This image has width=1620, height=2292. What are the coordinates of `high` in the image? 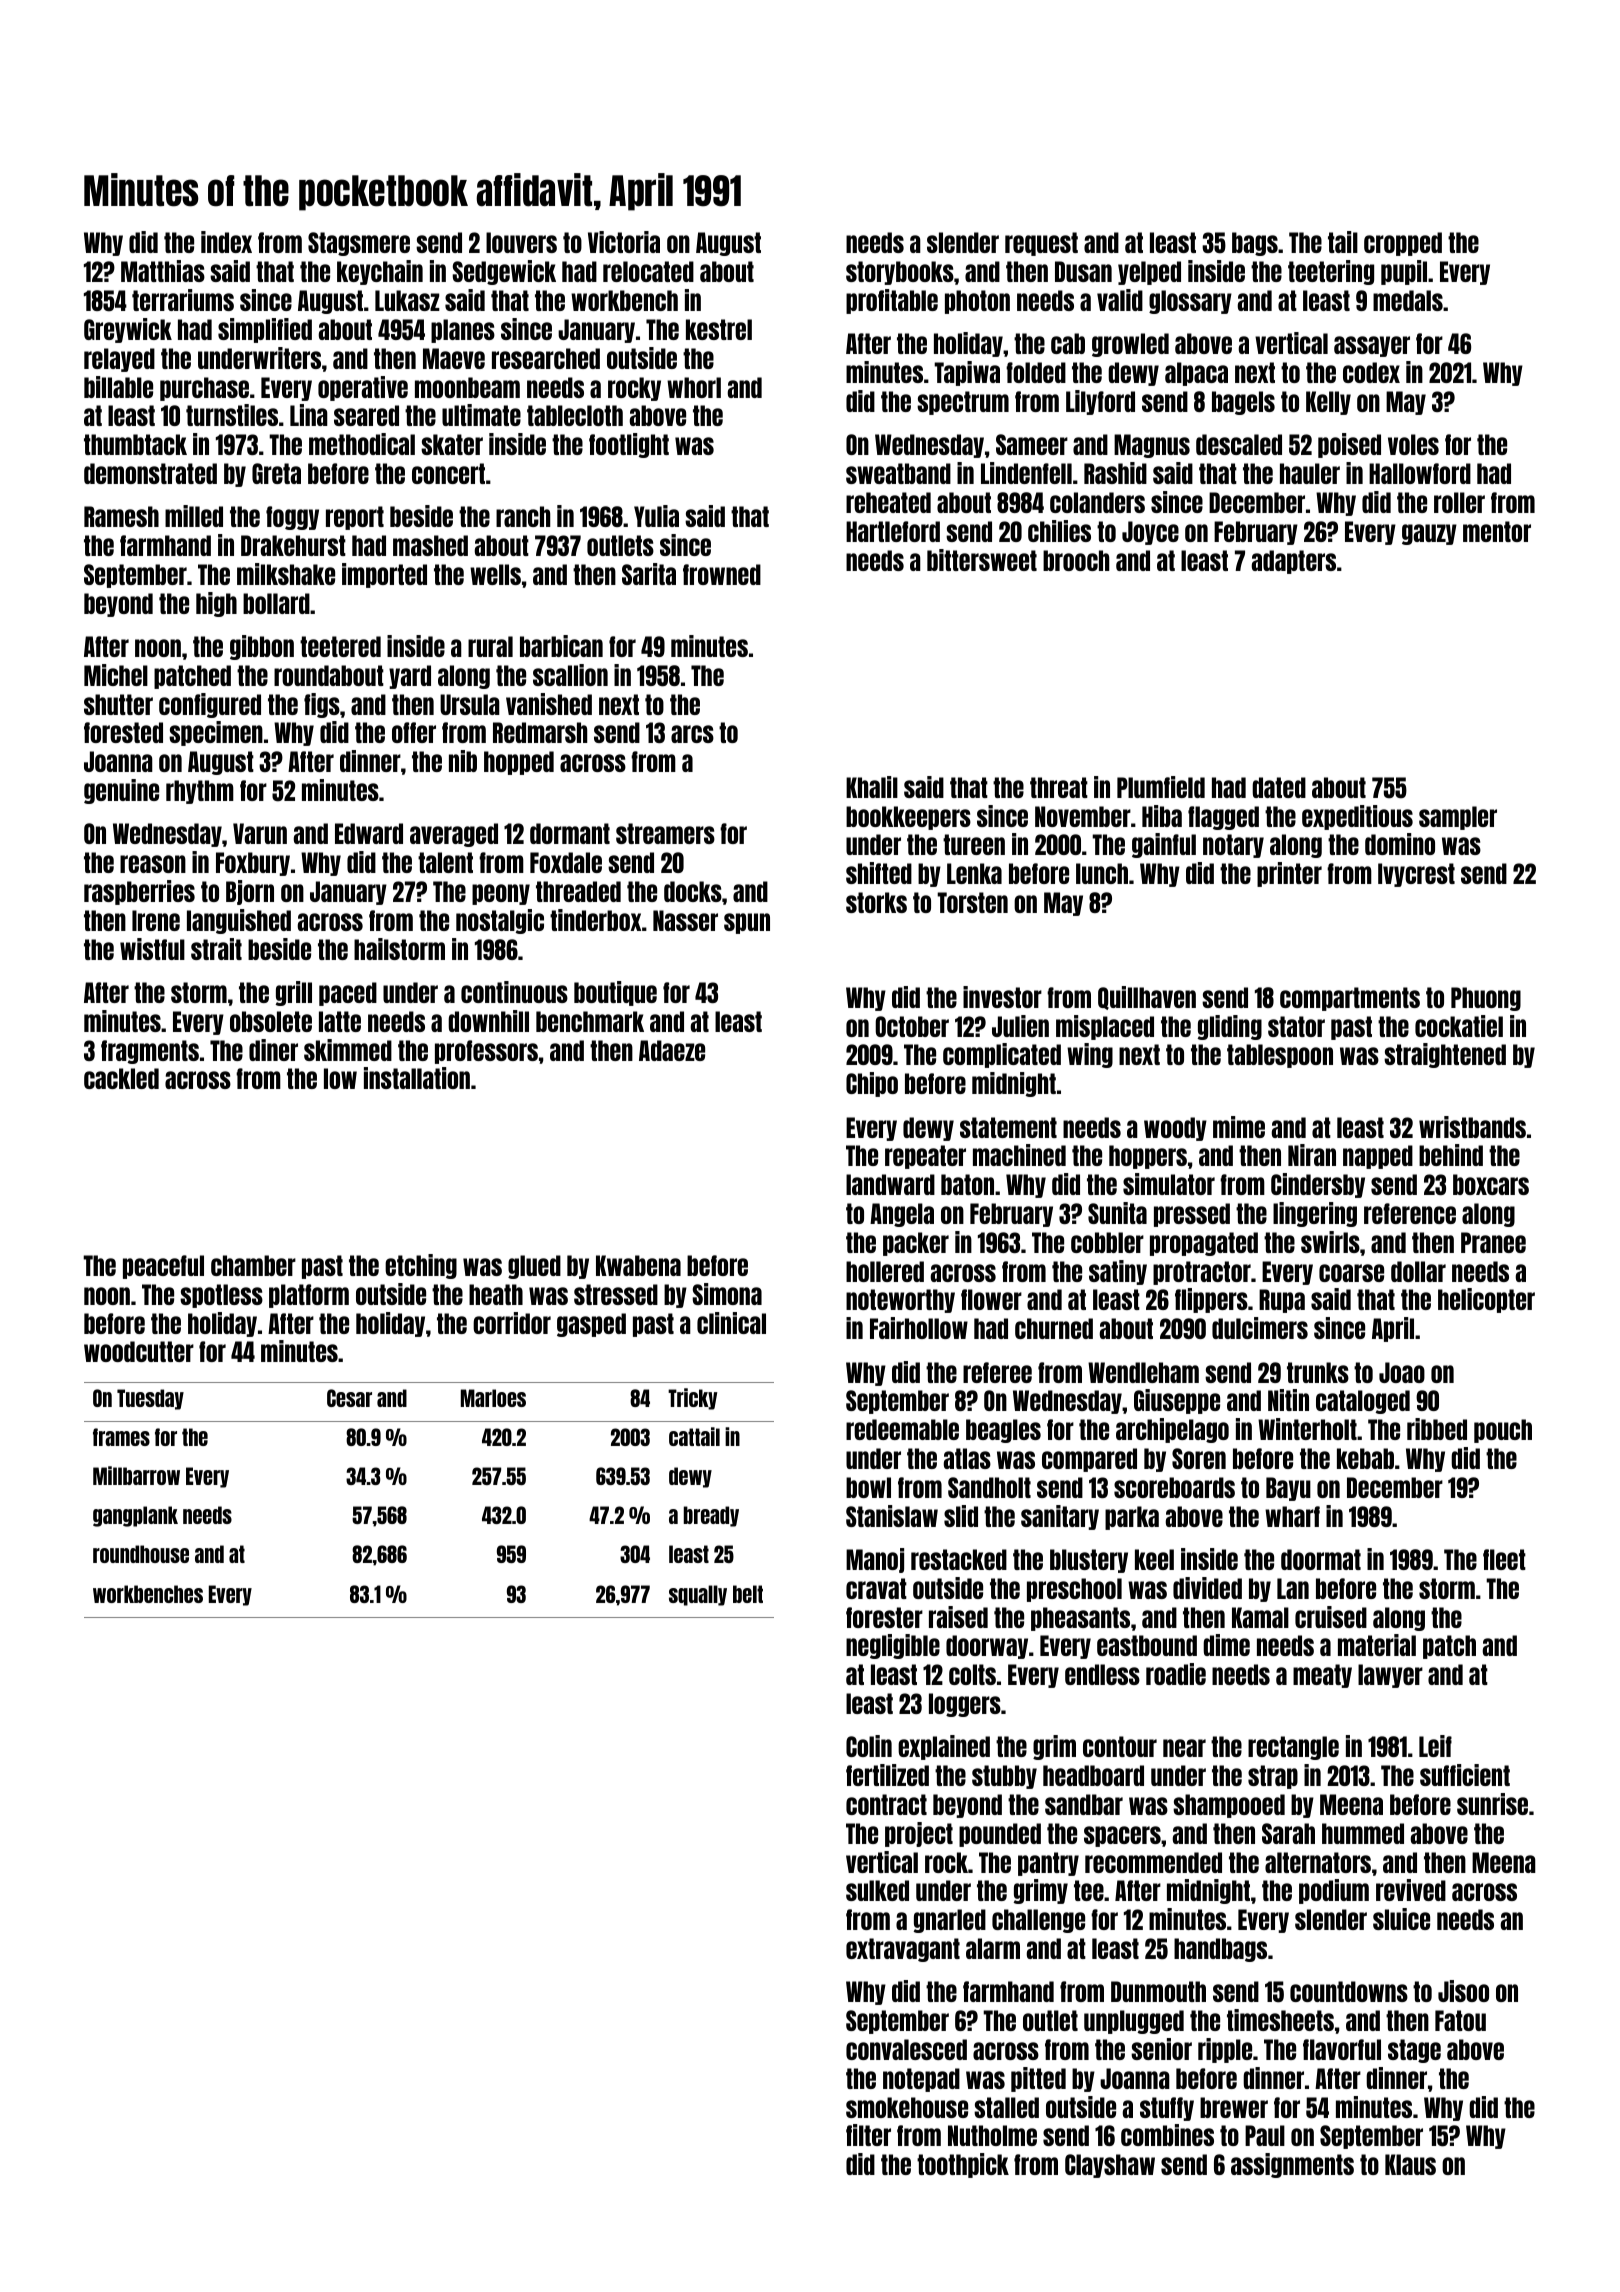 It's located at (216, 604).
